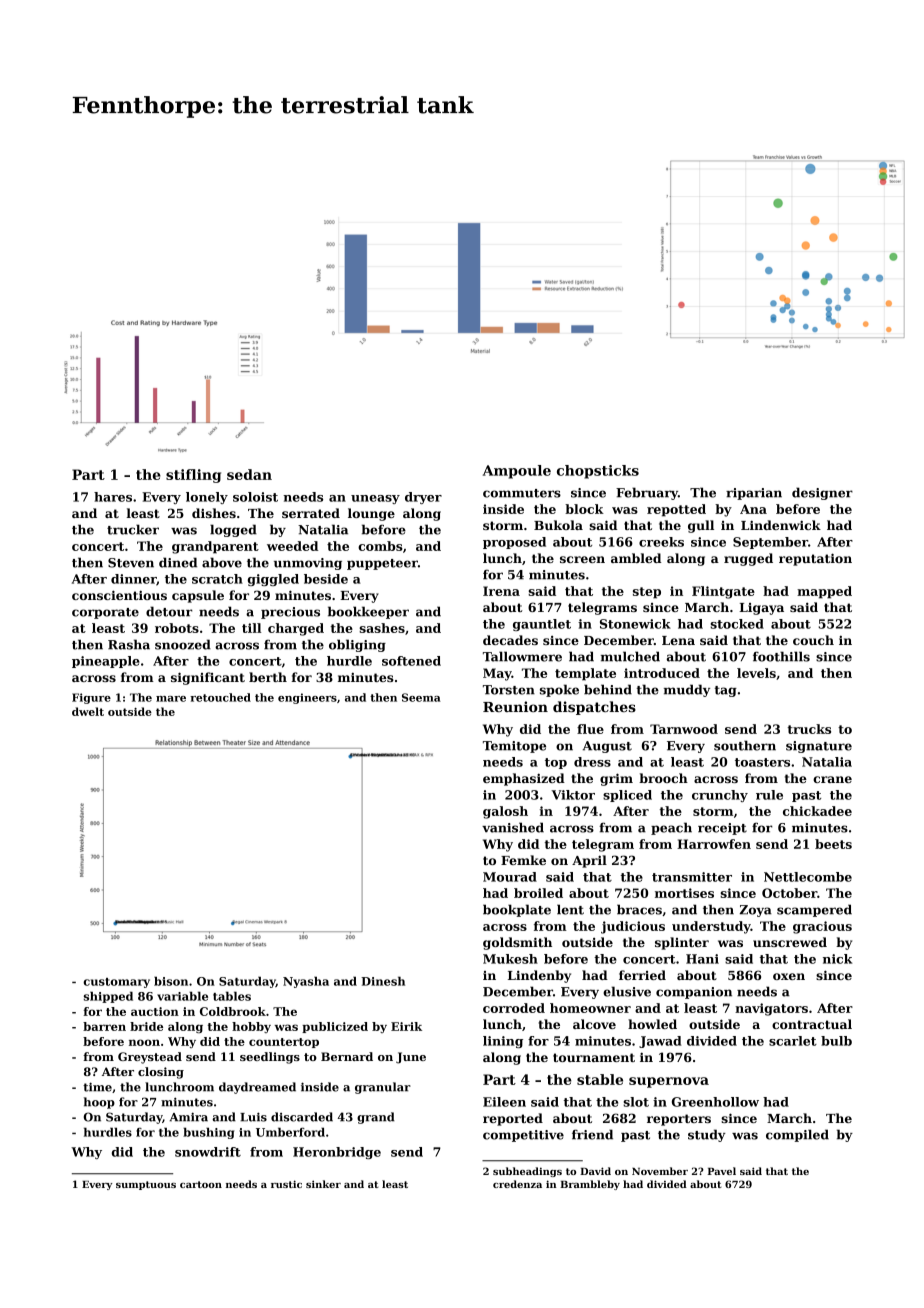 This document has height=1308, width=924. What do you see at coordinates (797, 1135) in the document?
I see `compiled` at bounding box center [797, 1135].
